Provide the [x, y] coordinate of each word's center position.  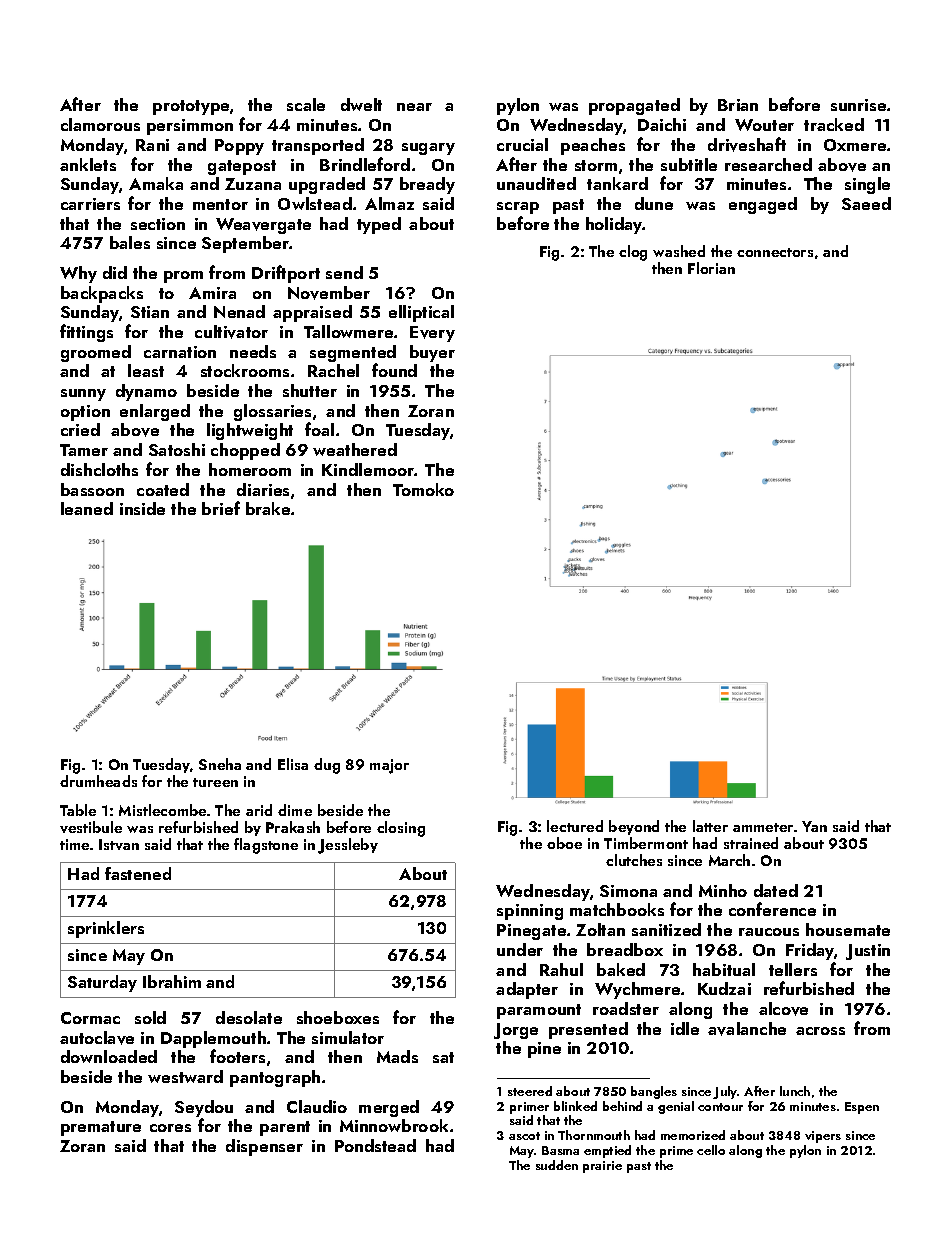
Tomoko [423, 489]
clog [633, 253]
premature [101, 1128]
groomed [96, 353]
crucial [522, 144]
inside [142, 508]
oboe [564, 843]
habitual [724, 969]
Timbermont [646, 843]
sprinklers [106, 929]
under [520, 949]
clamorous [100, 124]
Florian [711, 268]
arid [259, 810]
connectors [775, 252]
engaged [763, 205]
